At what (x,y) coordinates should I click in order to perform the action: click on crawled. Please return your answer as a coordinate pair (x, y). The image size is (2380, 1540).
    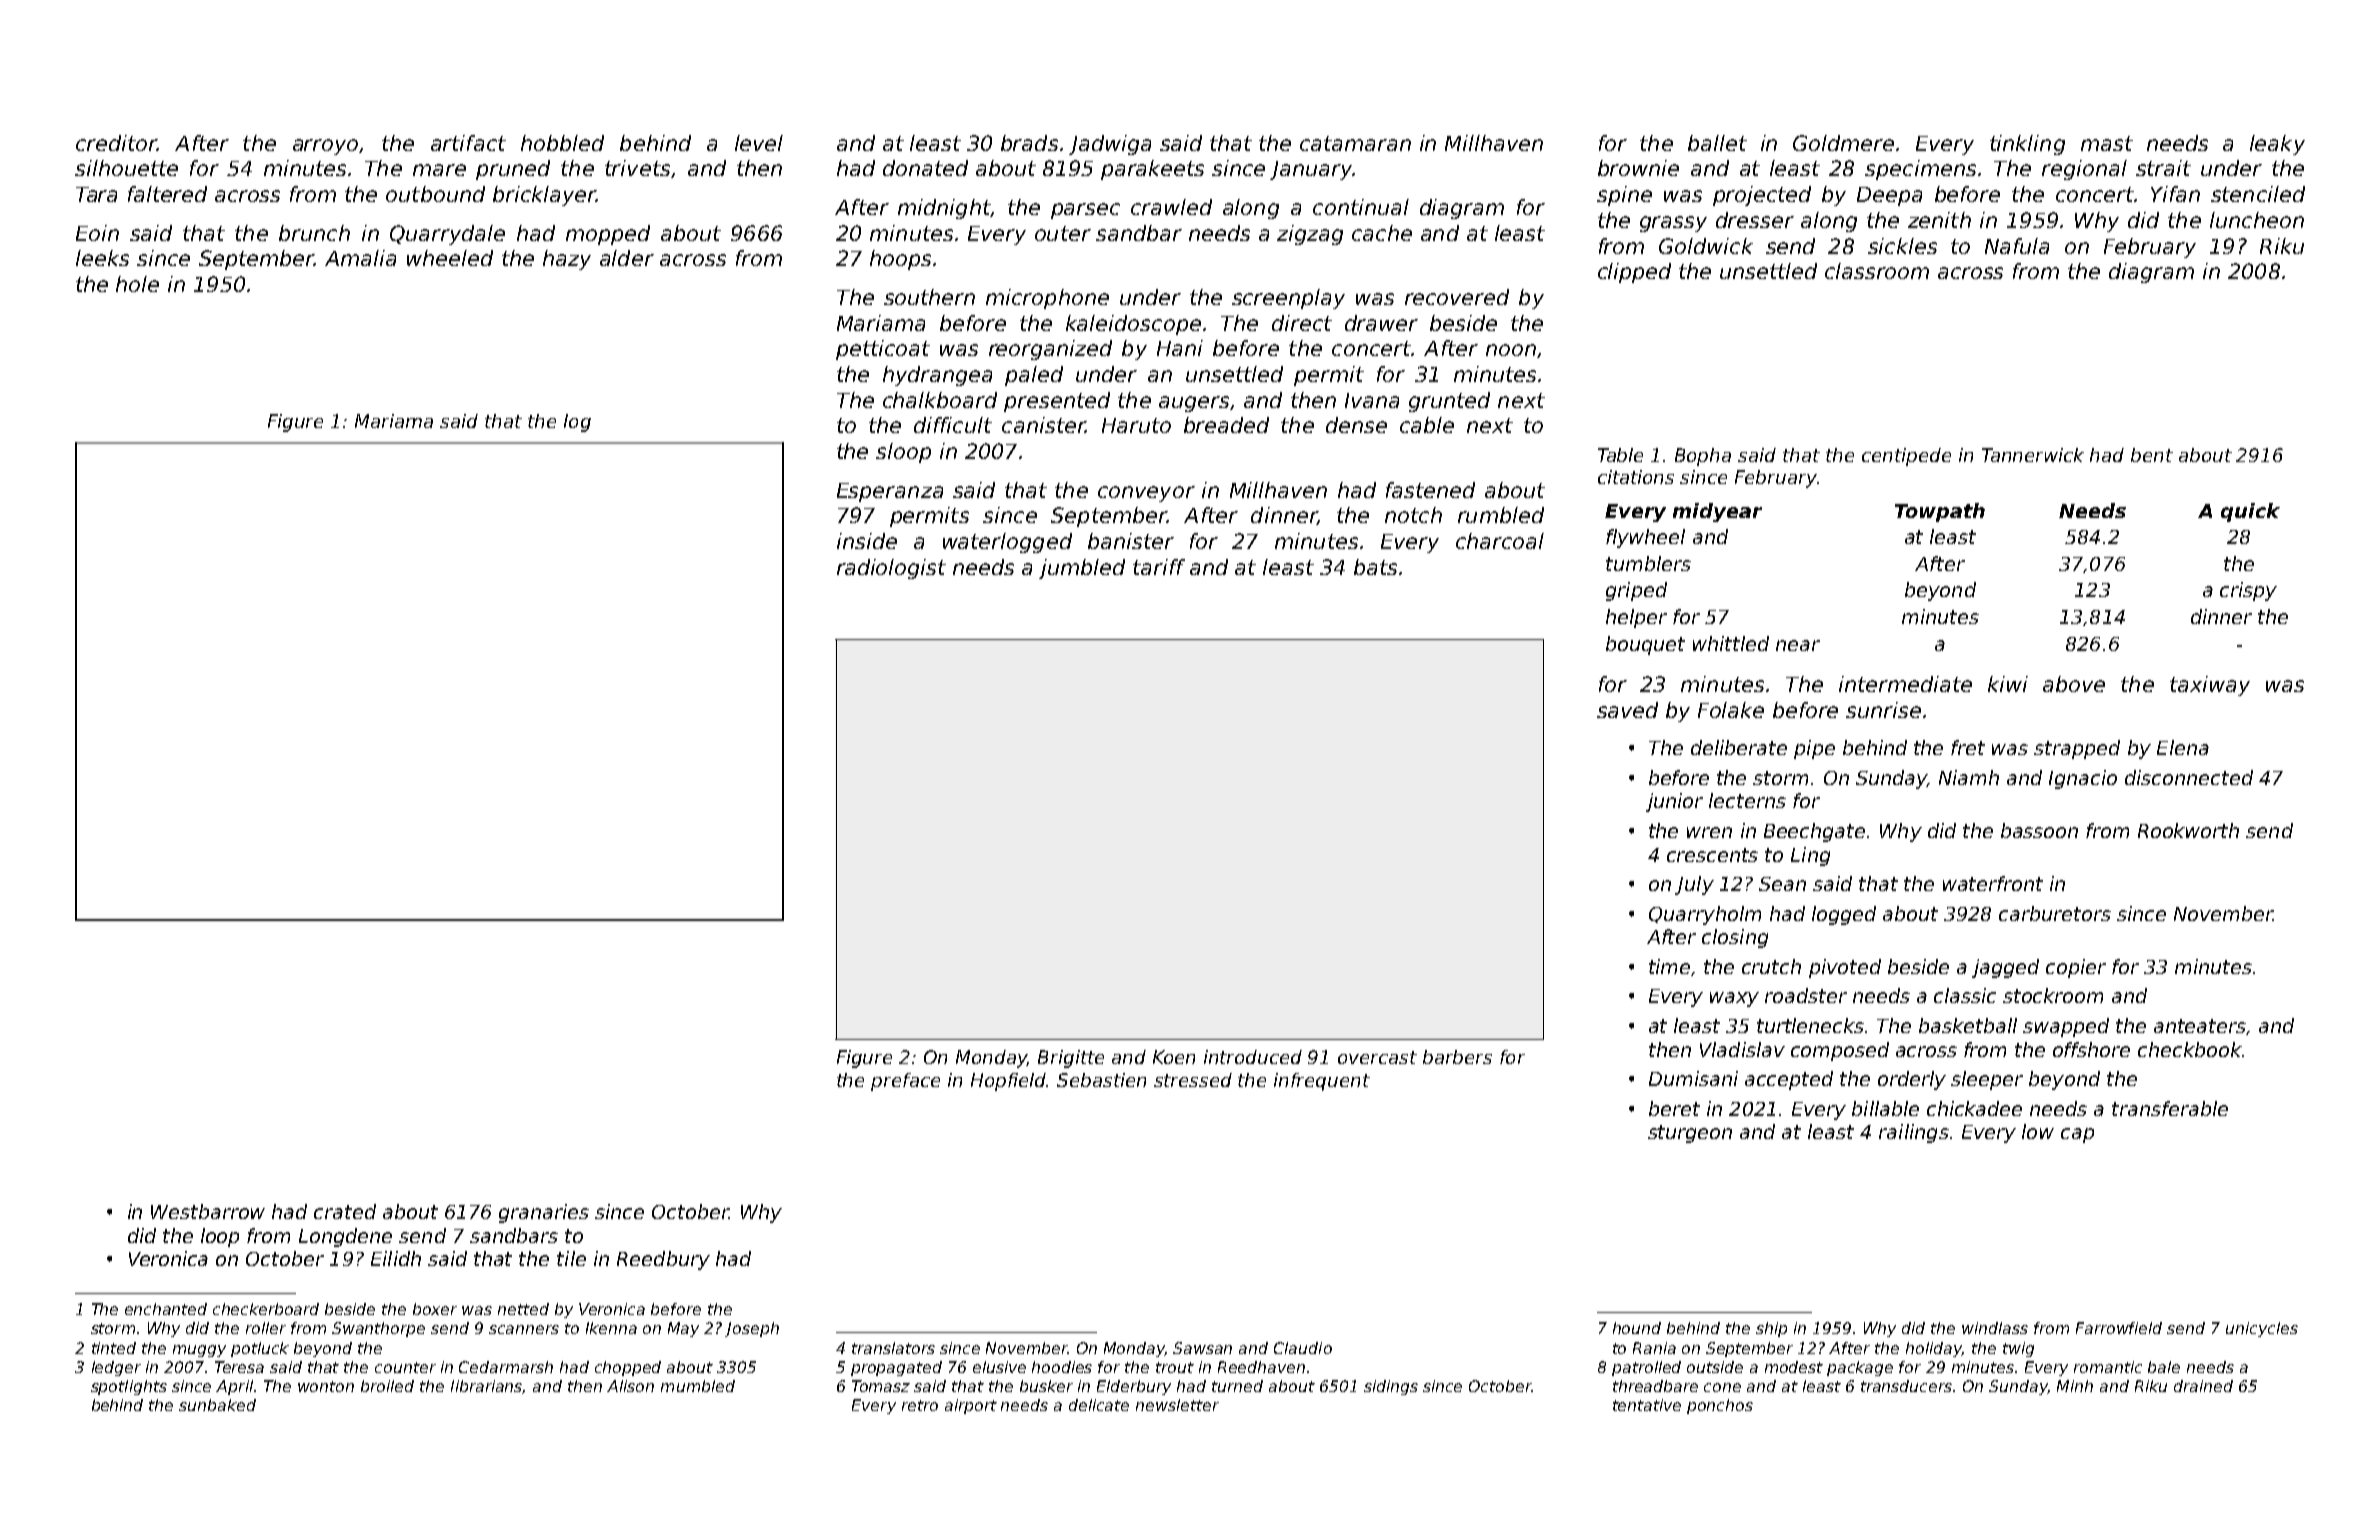
    Looking at the image, I should click on (1171, 207).
